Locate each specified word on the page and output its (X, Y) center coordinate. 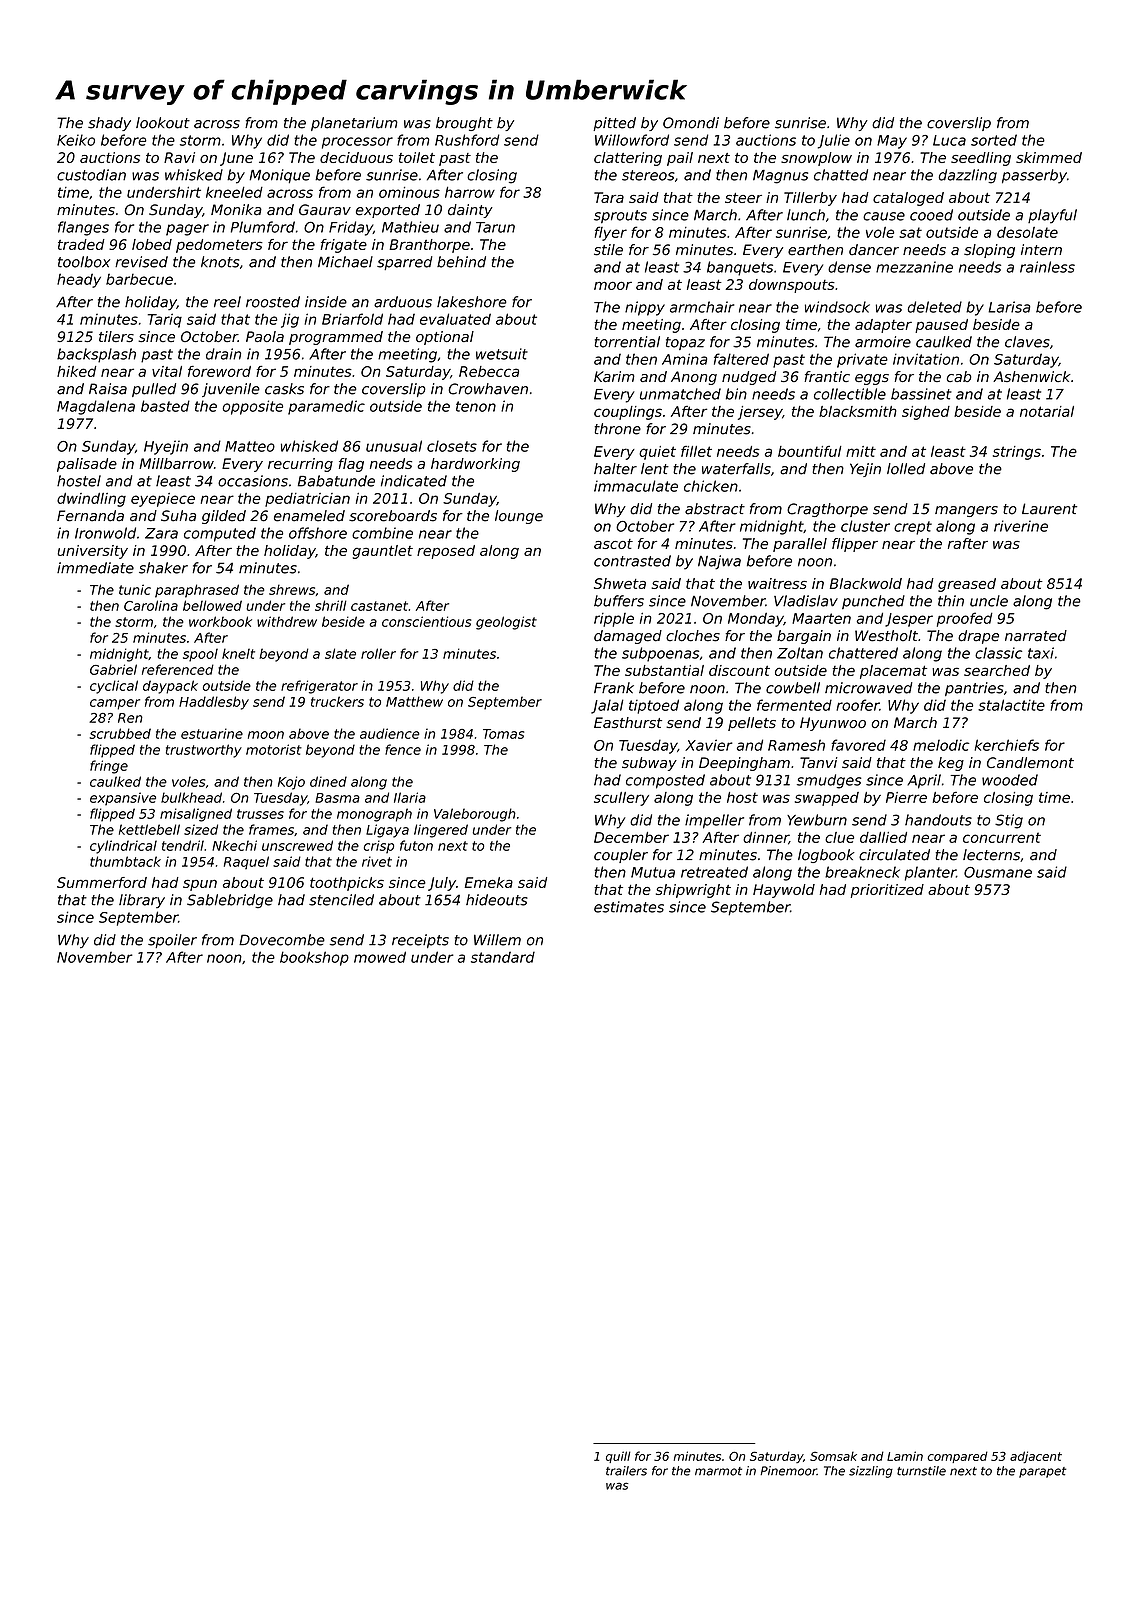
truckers (337, 701)
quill (618, 1457)
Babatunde (336, 481)
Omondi (691, 123)
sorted (994, 140)
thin (951, 601)
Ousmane (998, 872)
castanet (379, 606)
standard (503, 957)
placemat (893, 672)
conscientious (426, 621)
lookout (163, 123)
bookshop (314, 958)
